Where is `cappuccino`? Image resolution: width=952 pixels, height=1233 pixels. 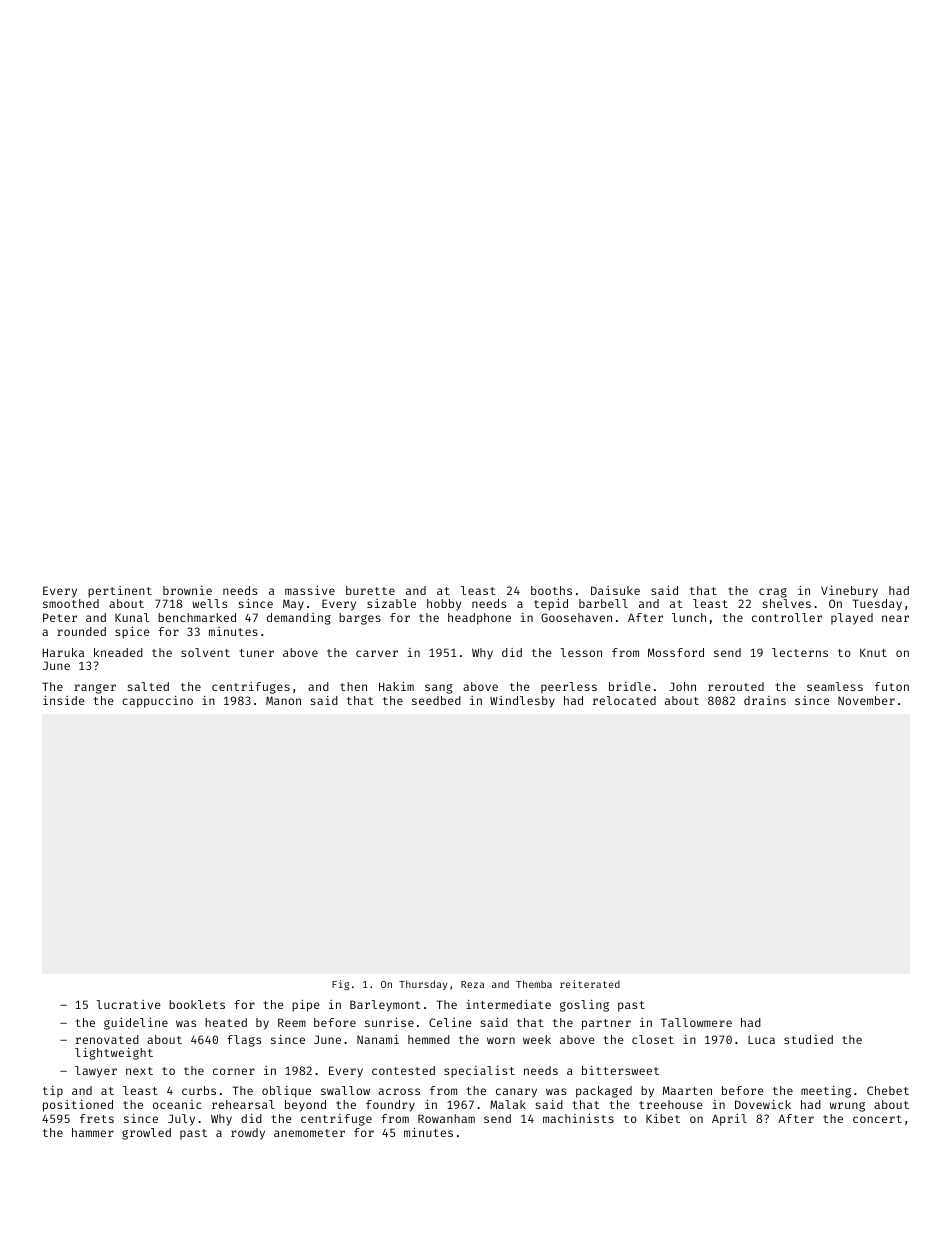
cappuccino is located at coordinates (157, 702).
